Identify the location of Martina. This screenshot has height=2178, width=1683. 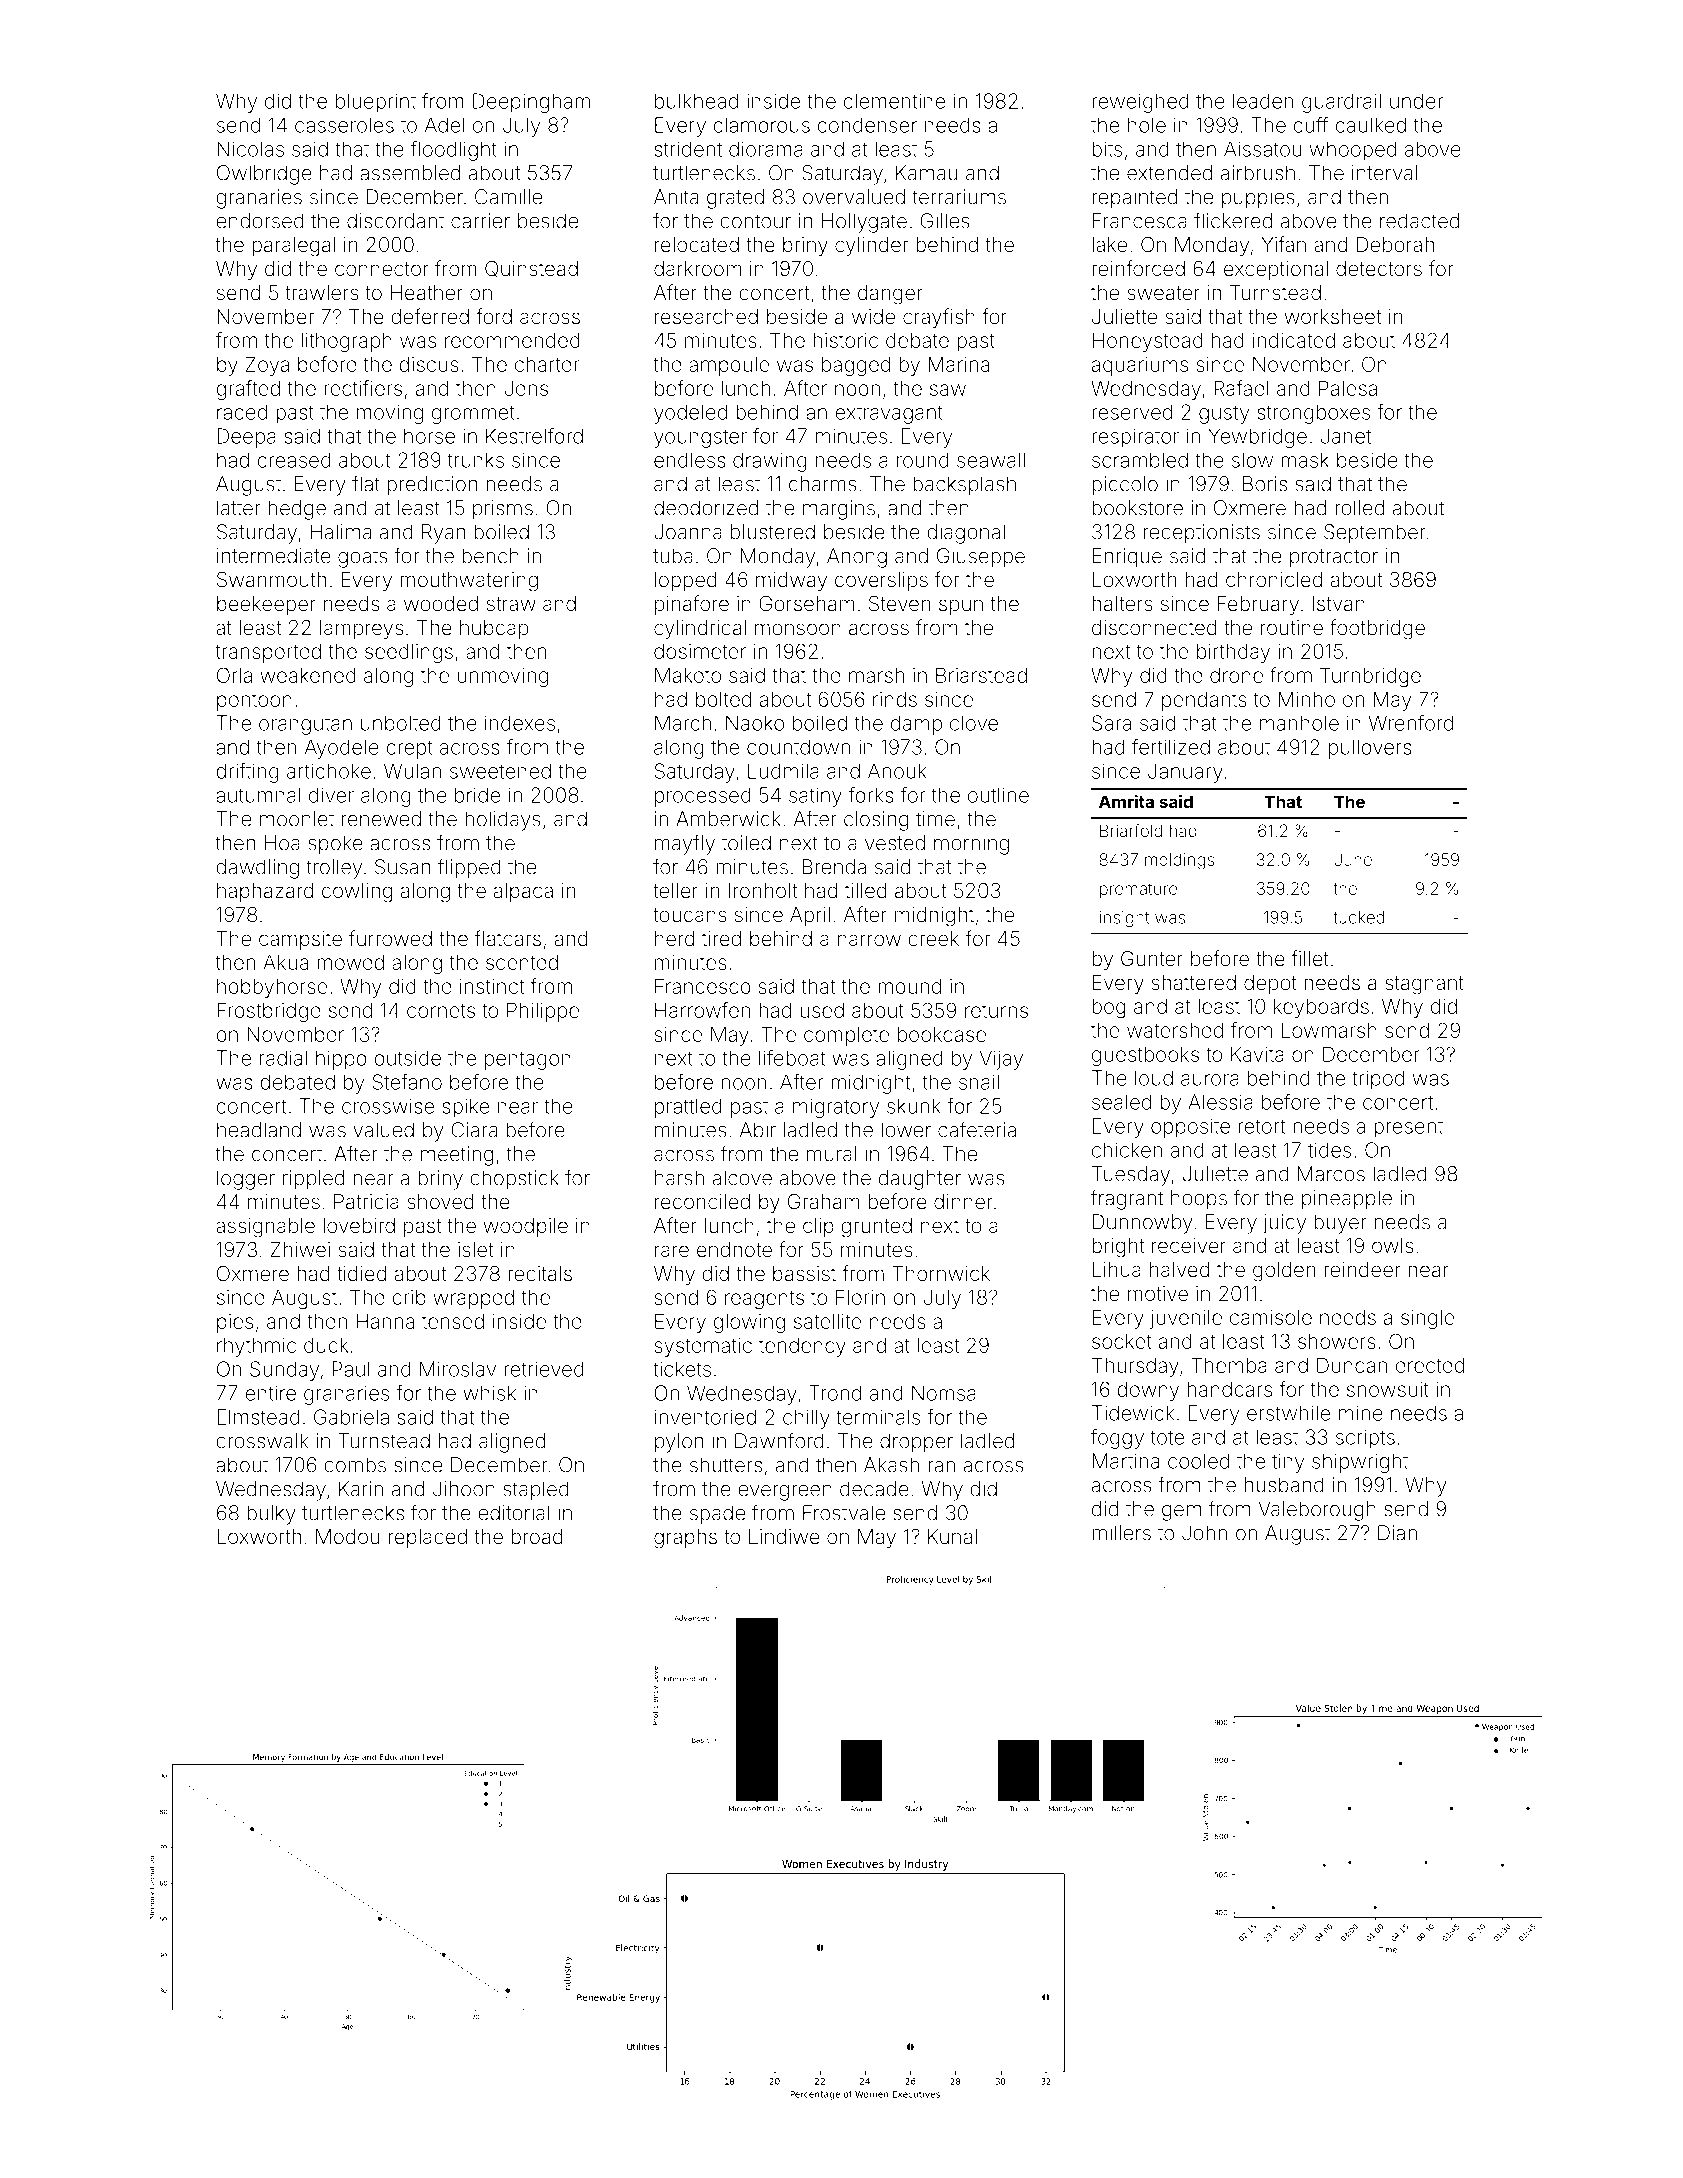
(1126, 1461).
